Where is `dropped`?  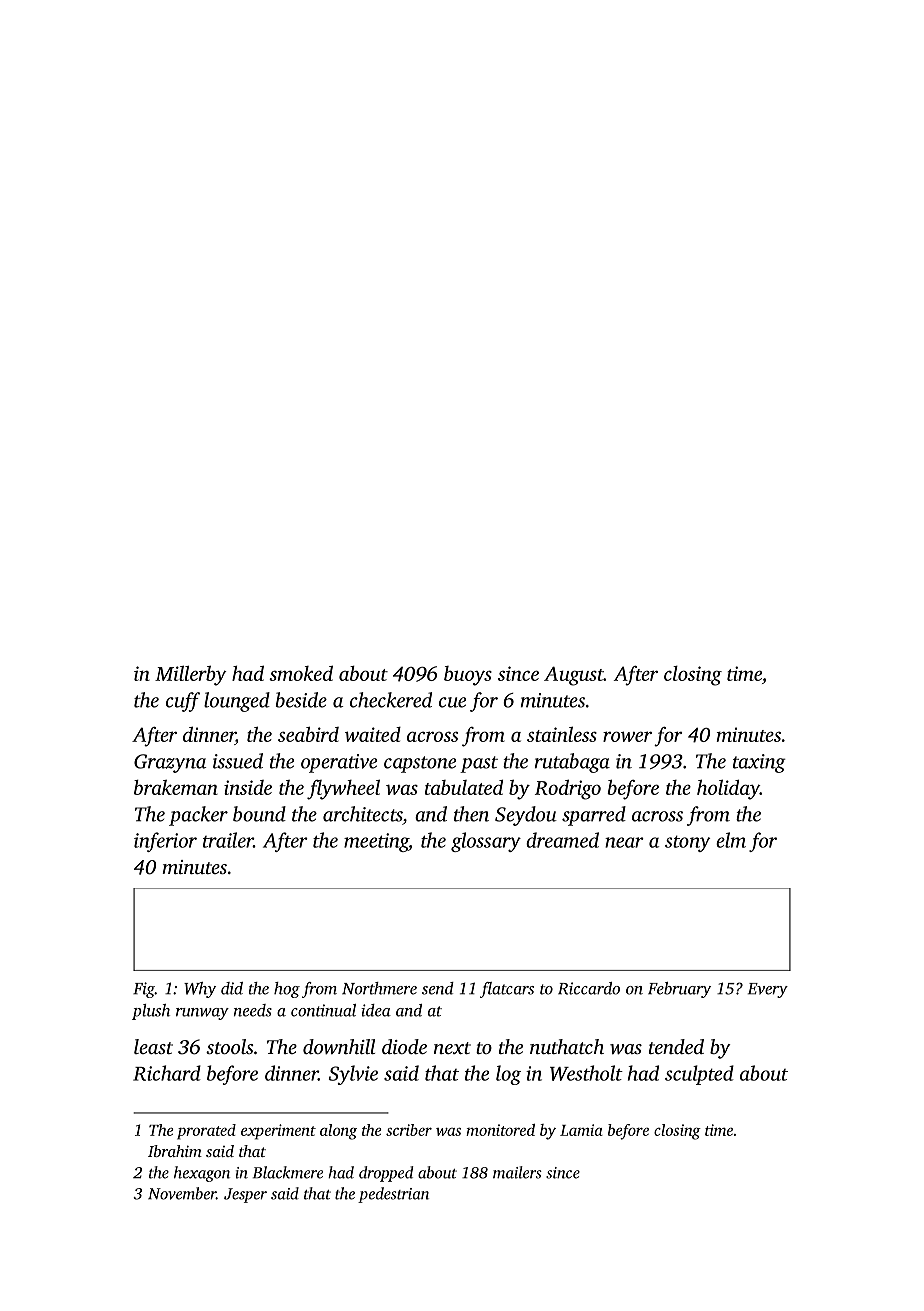
dropped is located at coordinates (386, 1174).
